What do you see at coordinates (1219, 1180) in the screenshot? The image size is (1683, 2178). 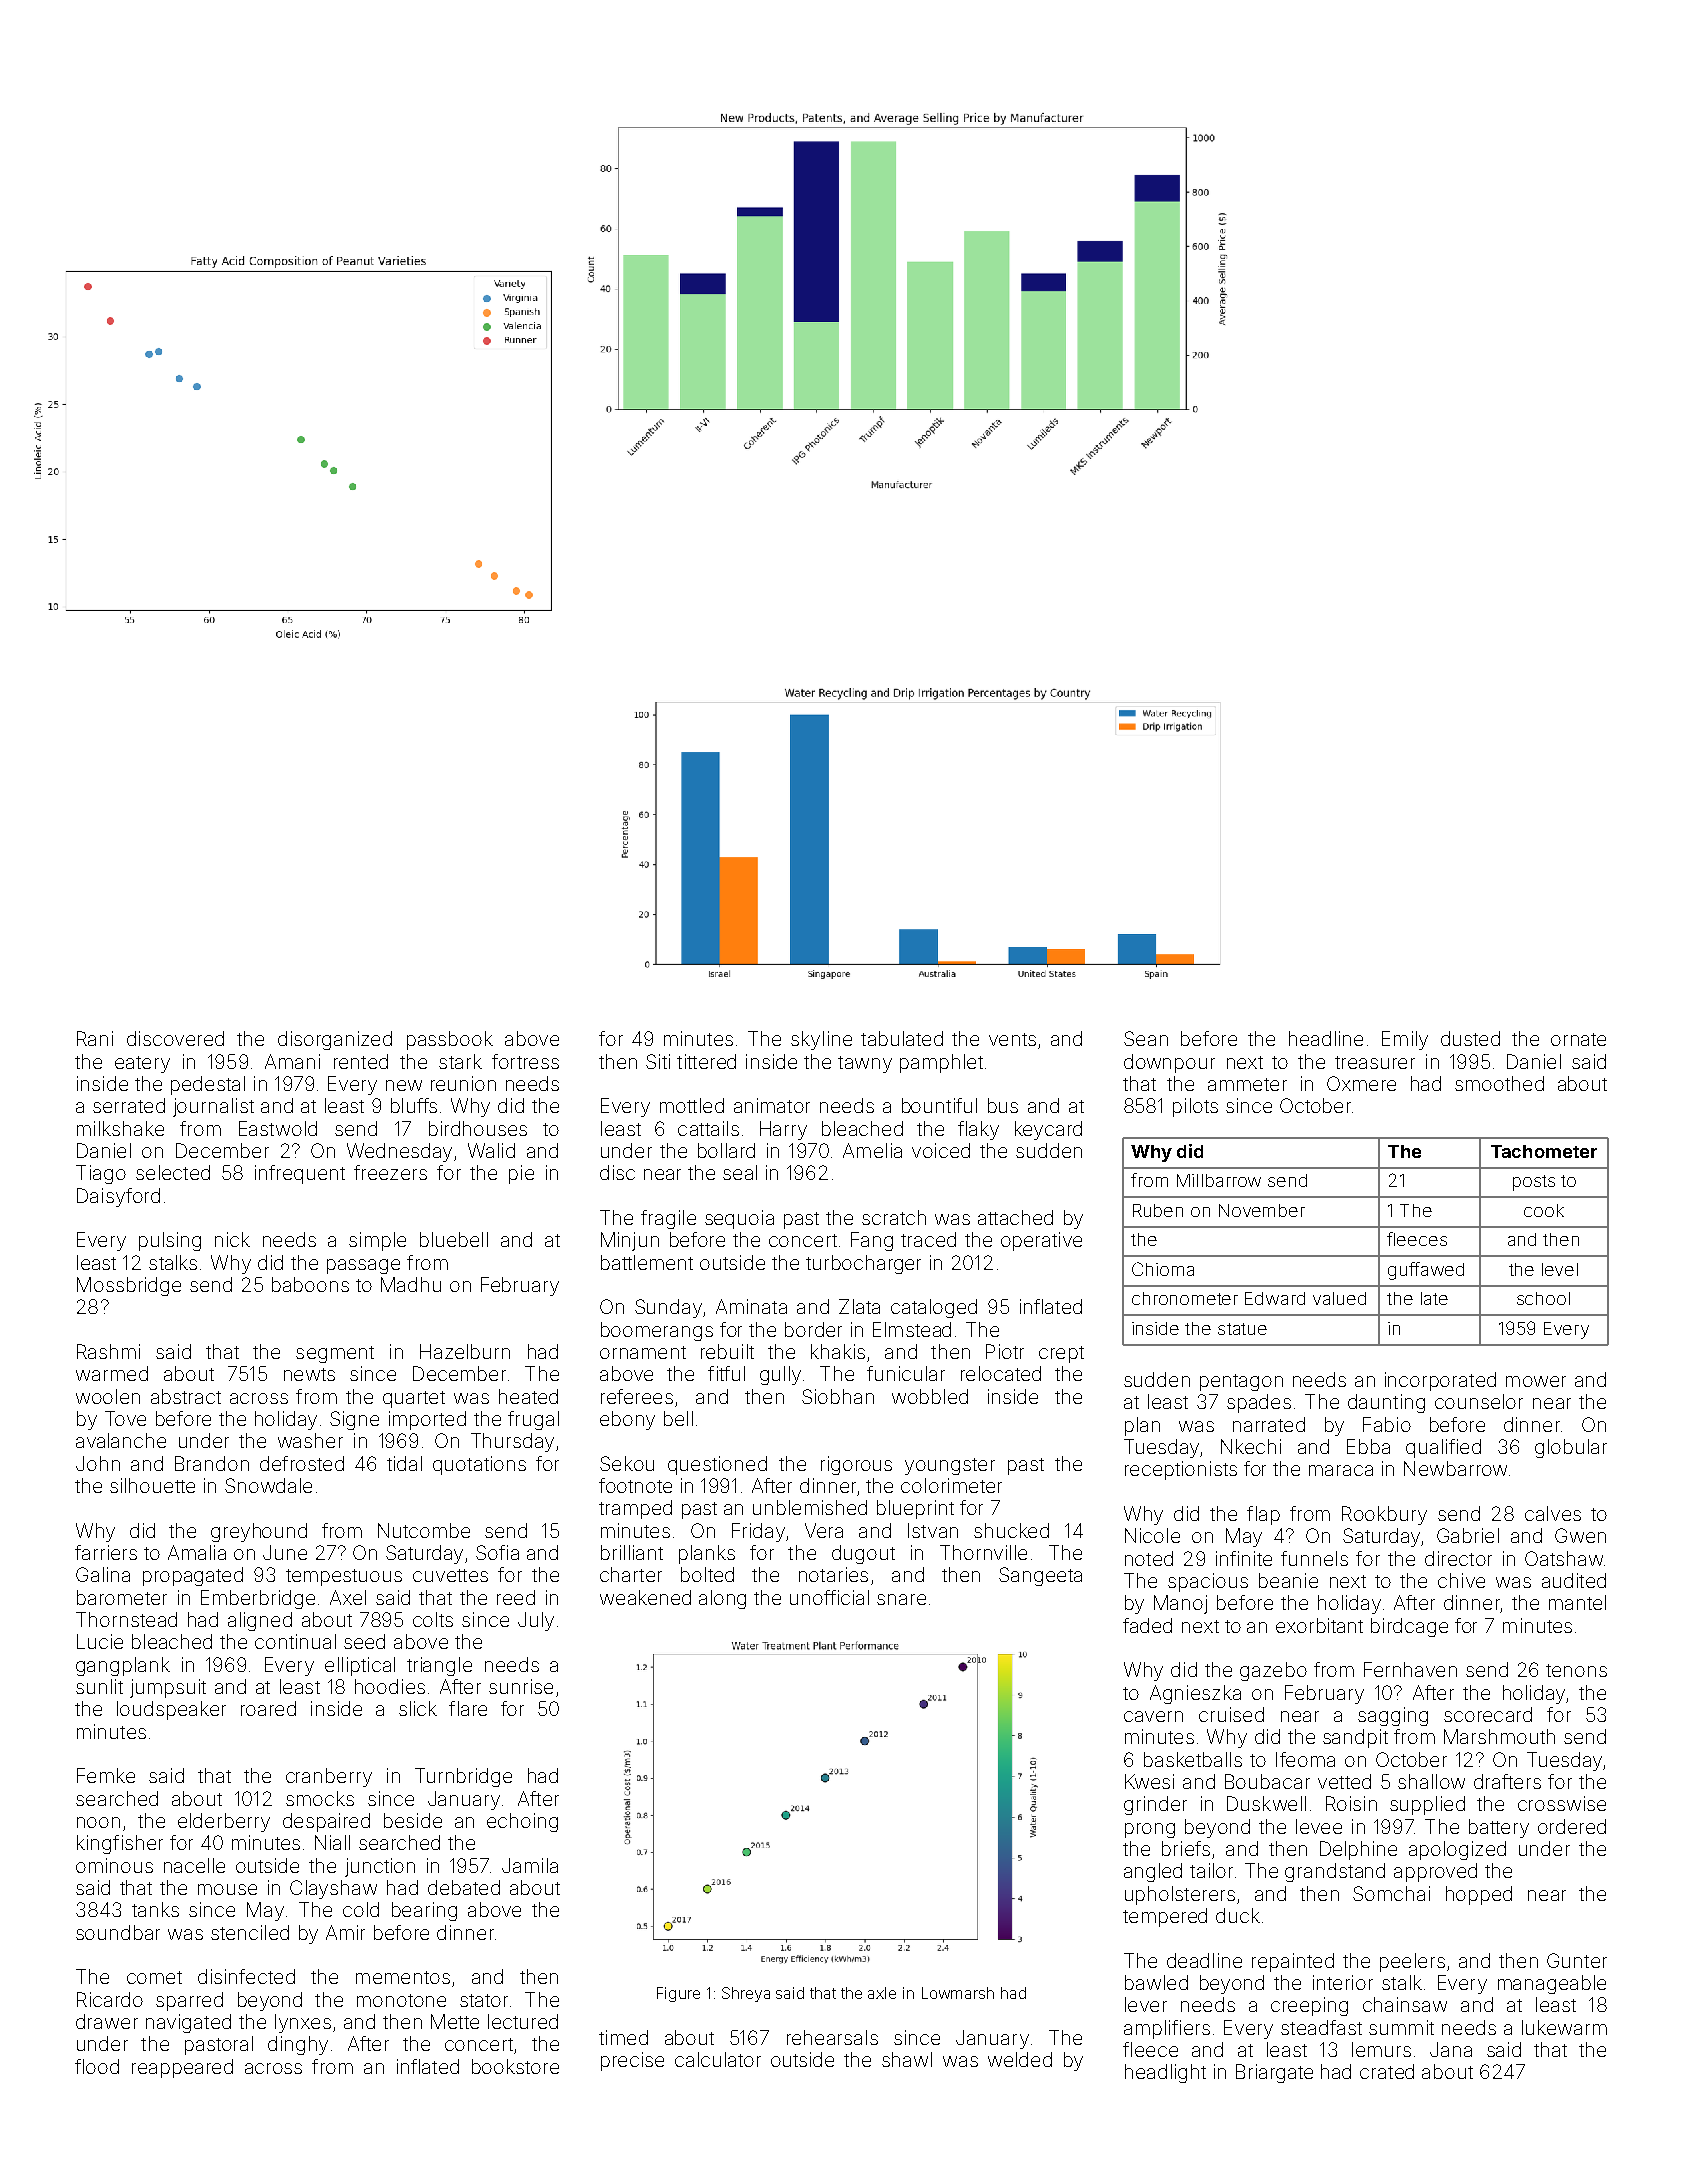 I see `Millbarrow` at bounding box center [1219, 1180].
